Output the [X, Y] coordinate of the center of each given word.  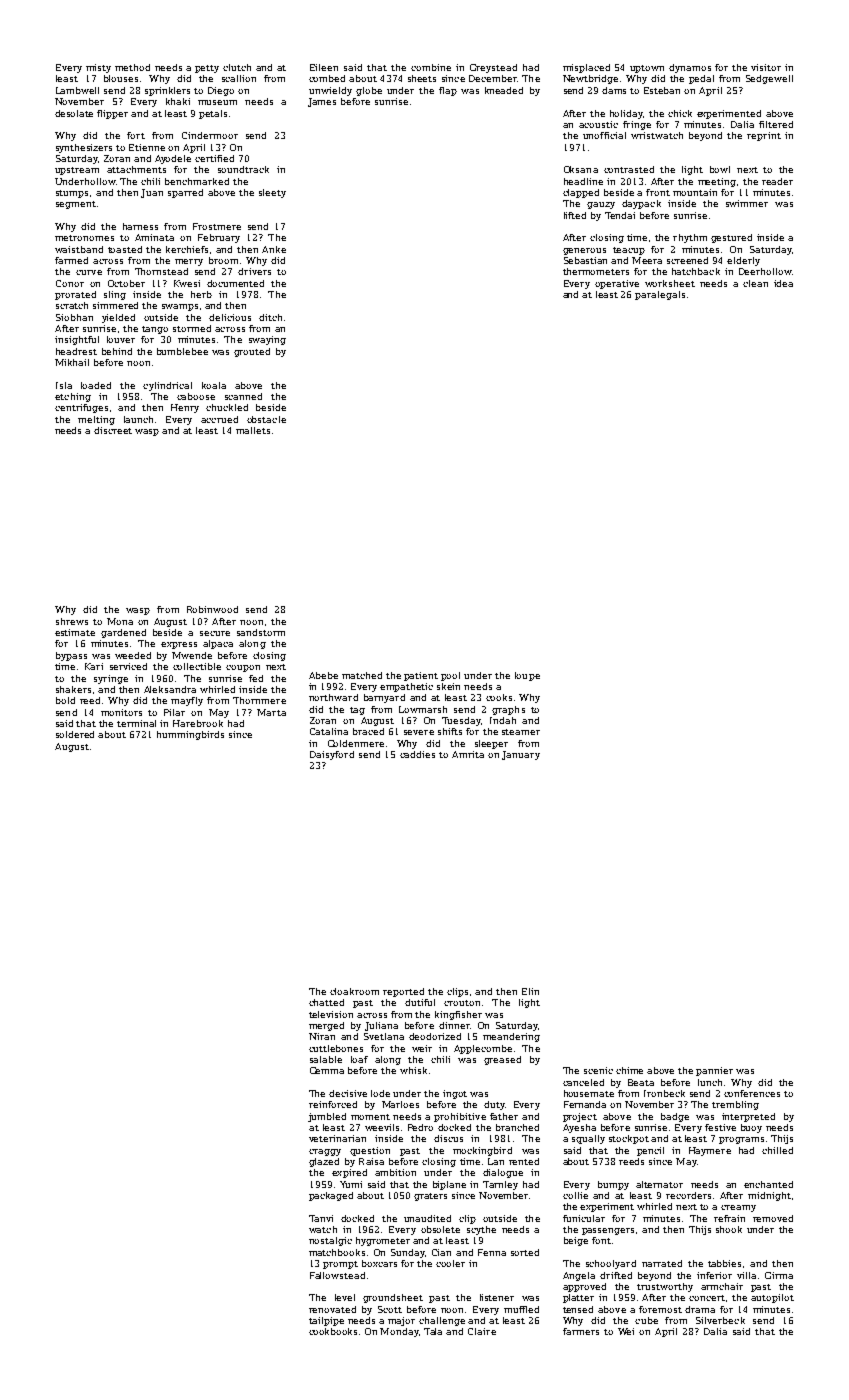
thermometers [596, 271]
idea [783, 283]
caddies [417, 754]
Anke [274, 249]
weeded [133, 655]
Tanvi [321, 1218]
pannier [714, 1071]
